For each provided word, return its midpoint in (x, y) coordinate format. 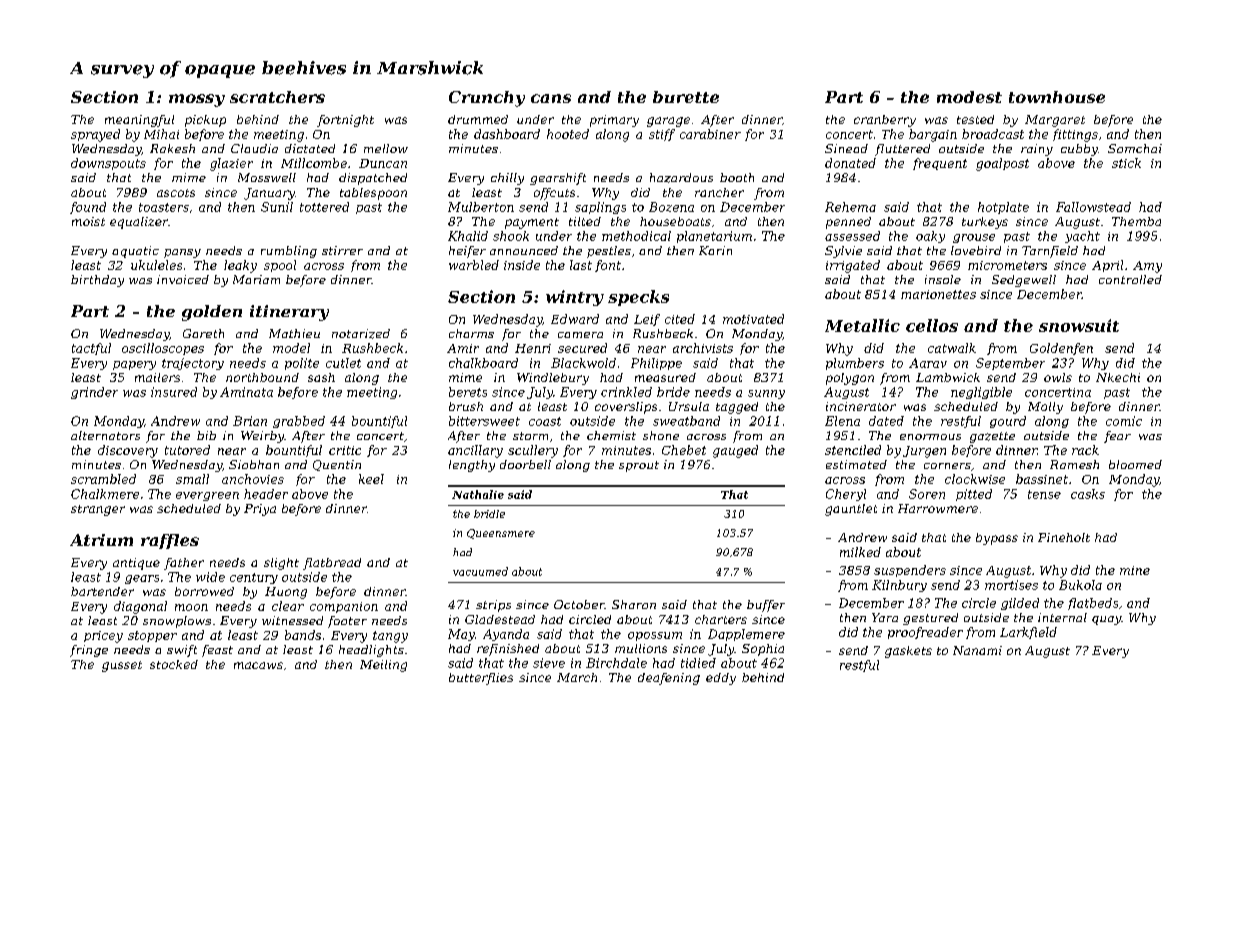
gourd (1008, 422)
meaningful (139, 121)
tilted (585, 221)
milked (860, 552)
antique (136, 564)
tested (975, 119)
